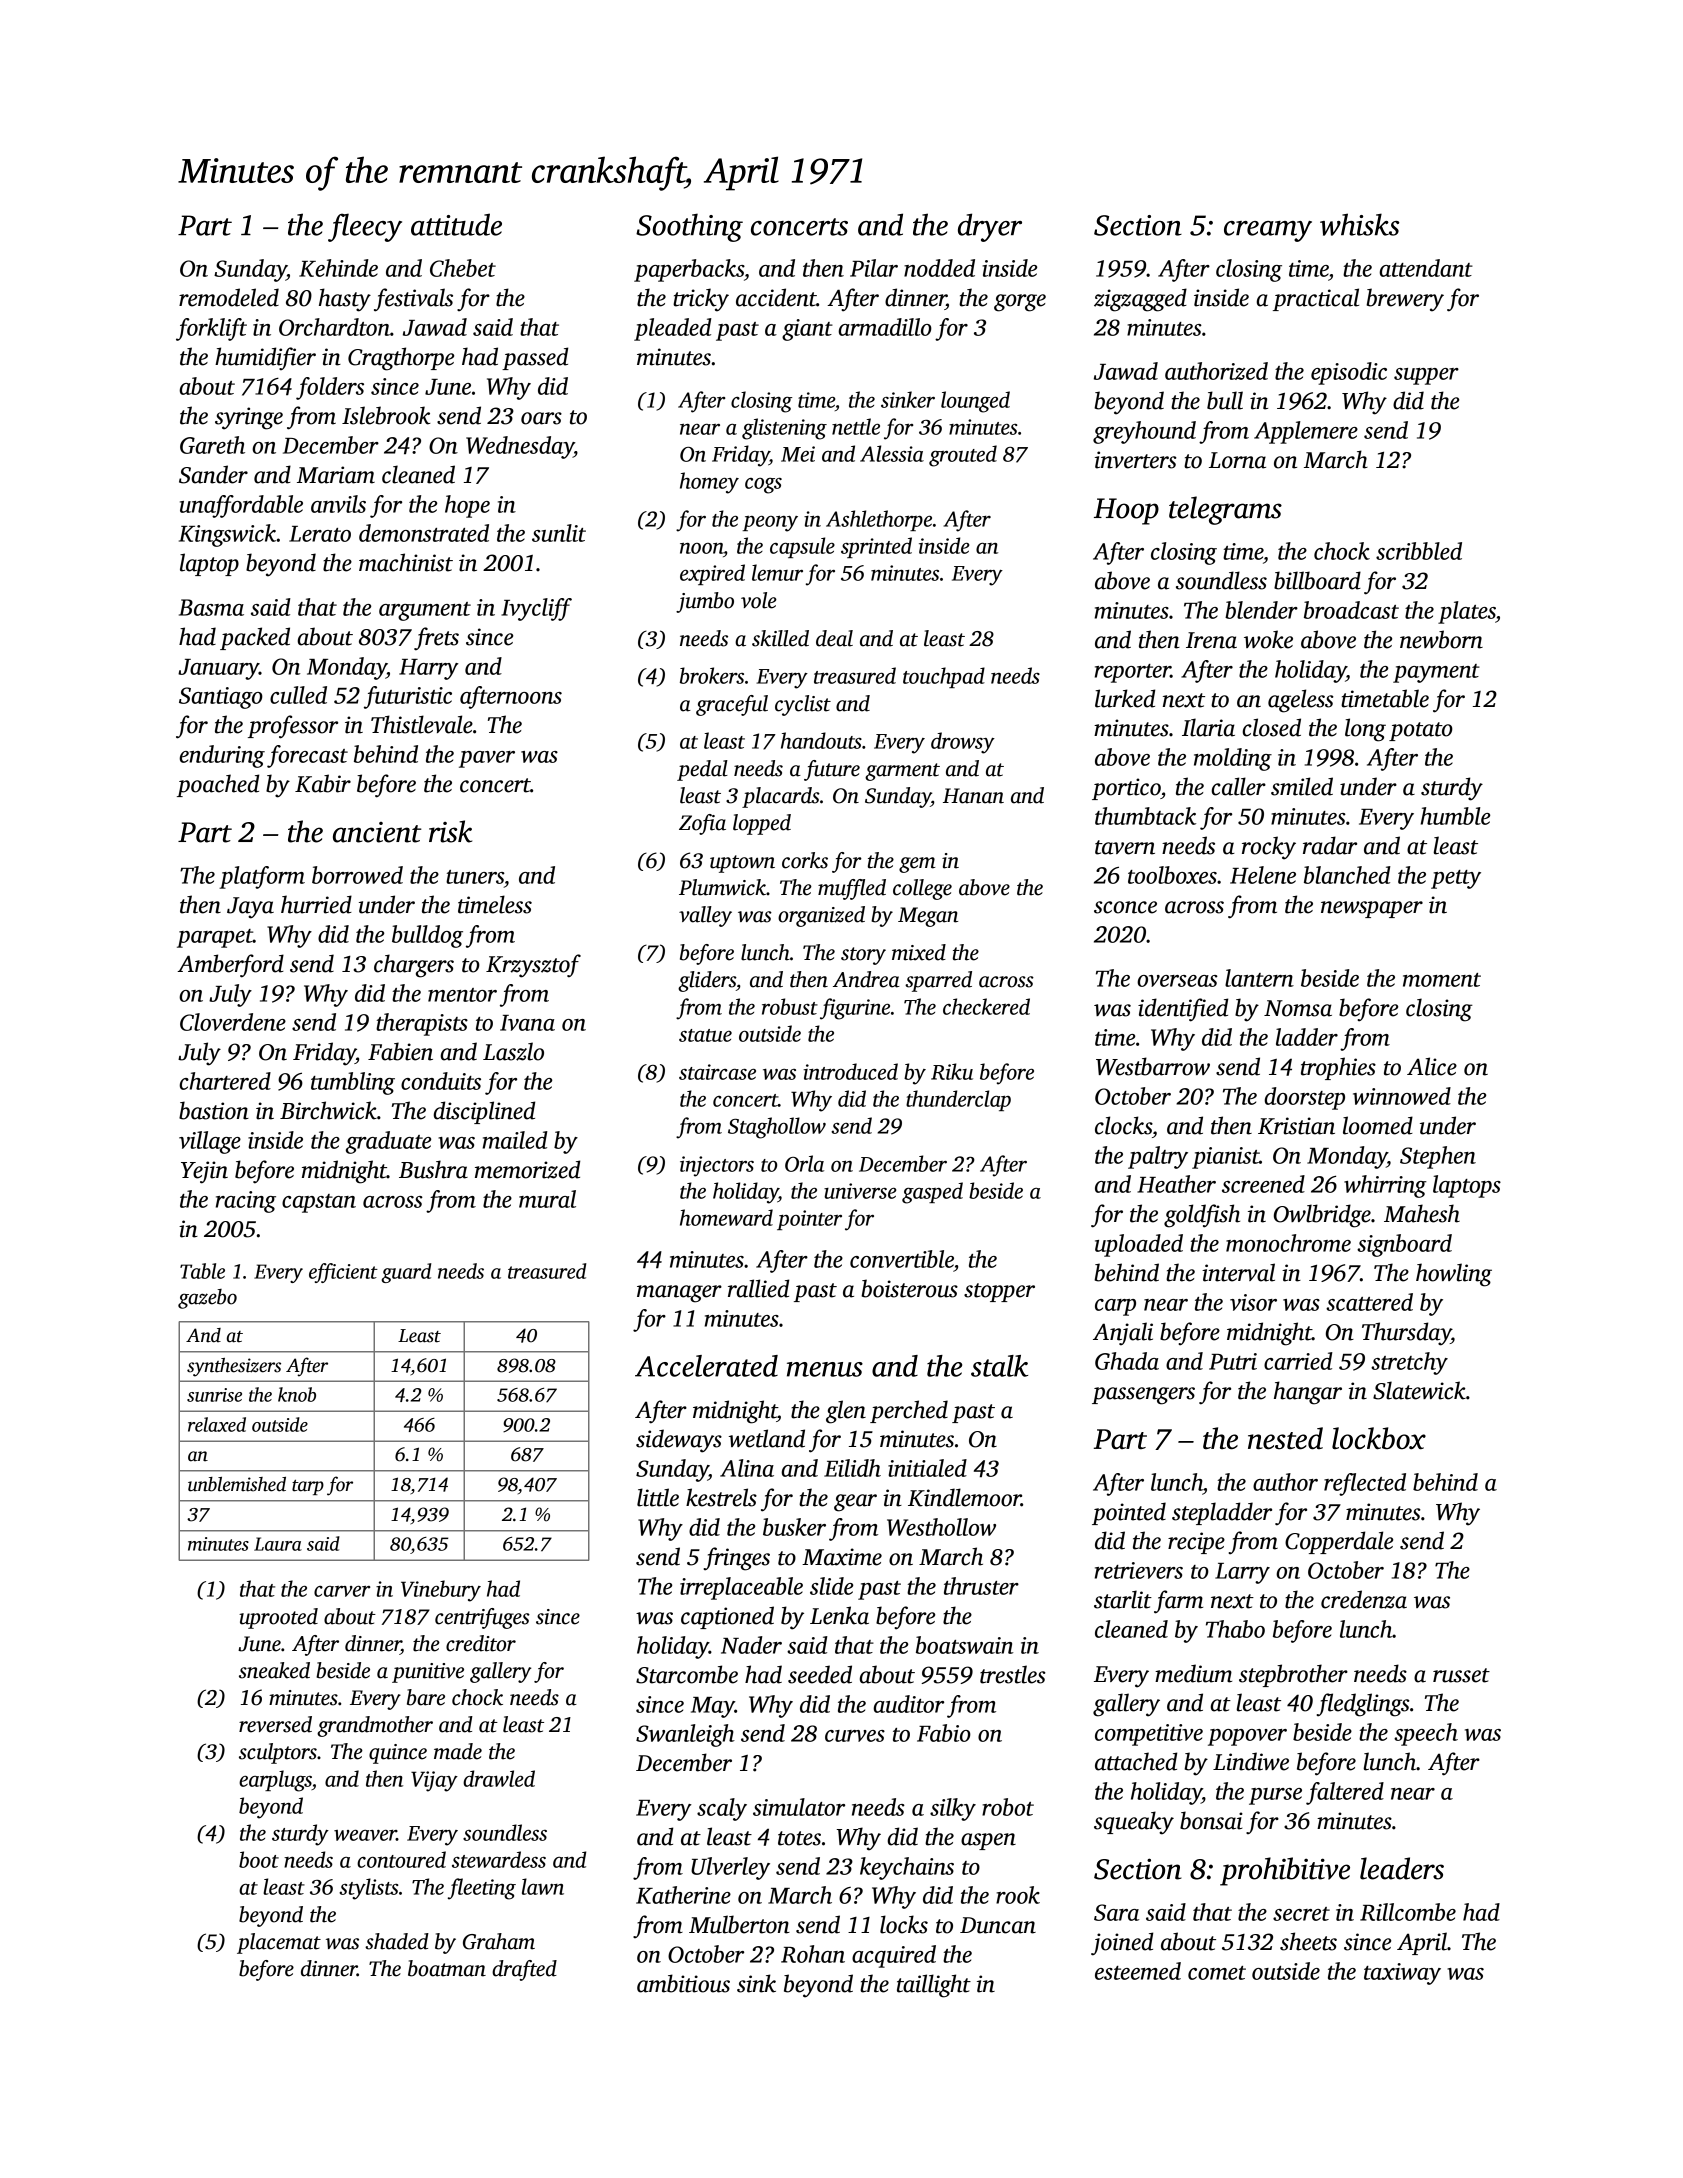 This image has width=1683, height=2178. What do you see at coordinates (222, 756) in the image?
I see `enduring` at bounding box center [222, 756].
